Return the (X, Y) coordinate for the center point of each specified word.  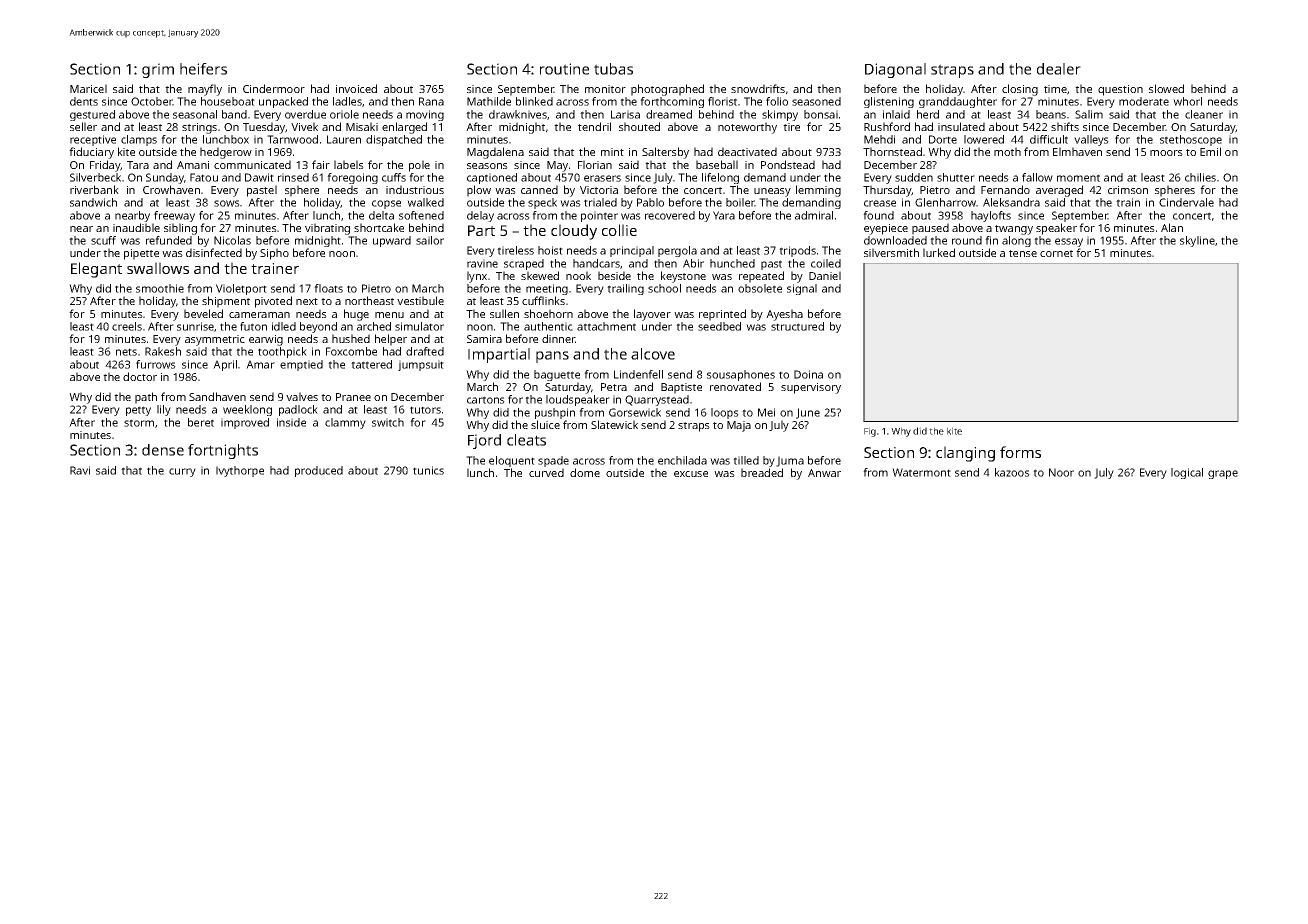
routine (564, 69)
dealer (1059, 69)
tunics (428, 470)
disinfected (214, 252)
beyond (318, 327)
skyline (1197, 241)
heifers (203, 69)
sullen (504, 313)
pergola (677, 251)
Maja (739, 426)
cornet (1056, 253)
